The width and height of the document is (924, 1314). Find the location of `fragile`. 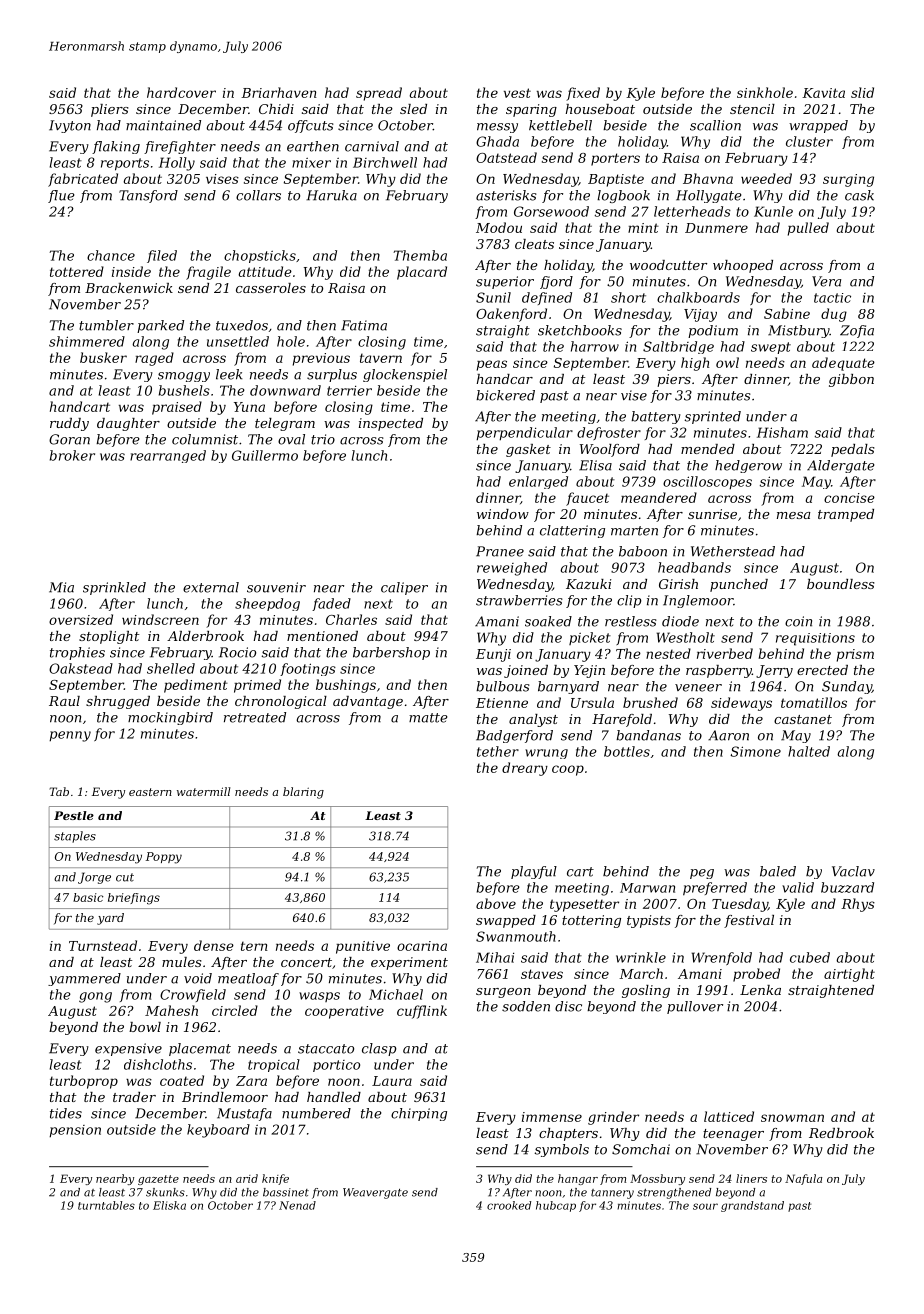

fragile is located at coordinates (208, 273).
